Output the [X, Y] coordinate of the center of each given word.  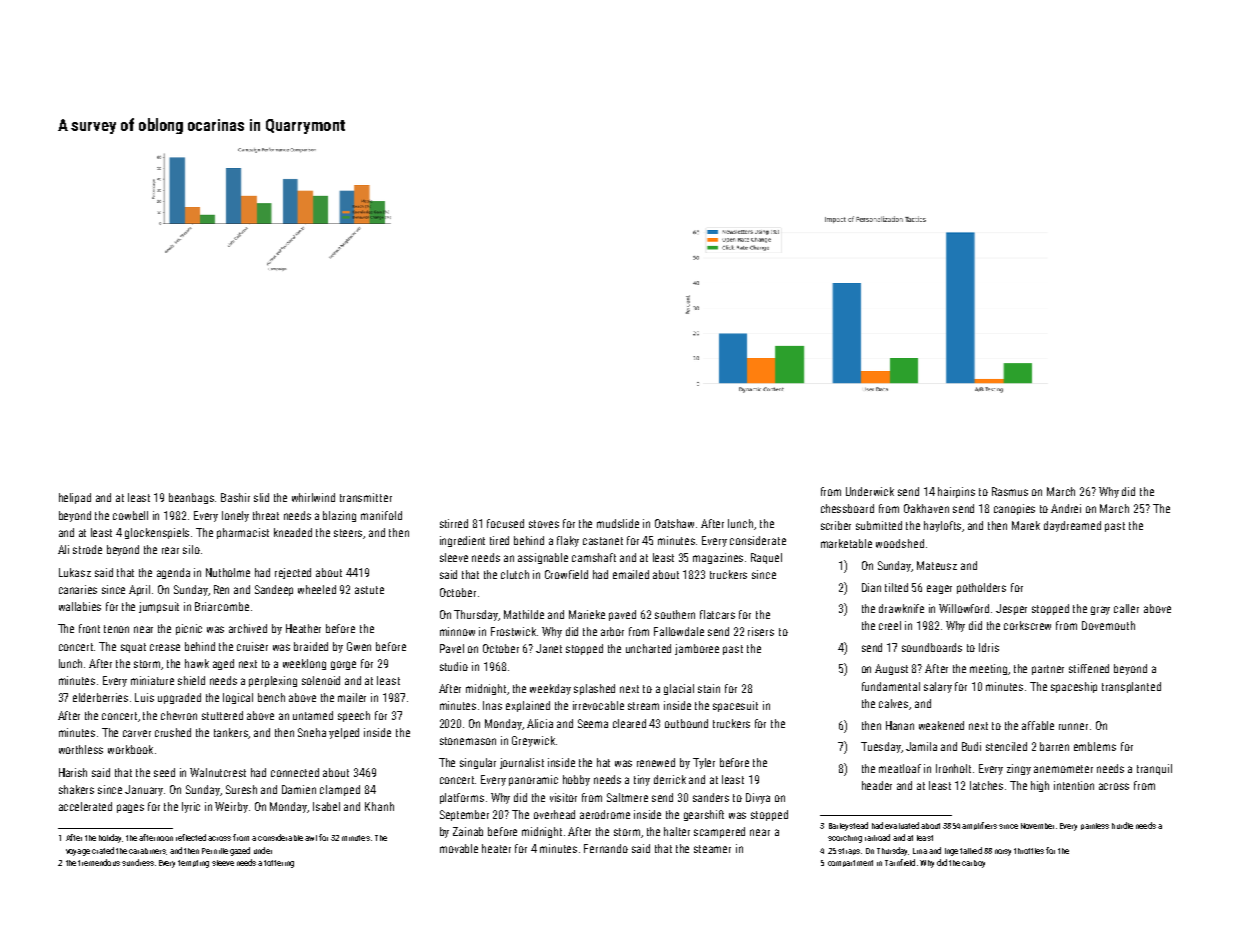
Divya [758, 798]
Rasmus [1010, 491]
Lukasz [75, 572]
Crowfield [566, 574]
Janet [549, 648]
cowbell [130, 515]
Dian [871, 587]
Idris [989, 647]
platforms [462, 798]
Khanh [379, 806]
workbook [130, 749]
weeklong [304, 664]
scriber [836, 525]
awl [311, 838]
